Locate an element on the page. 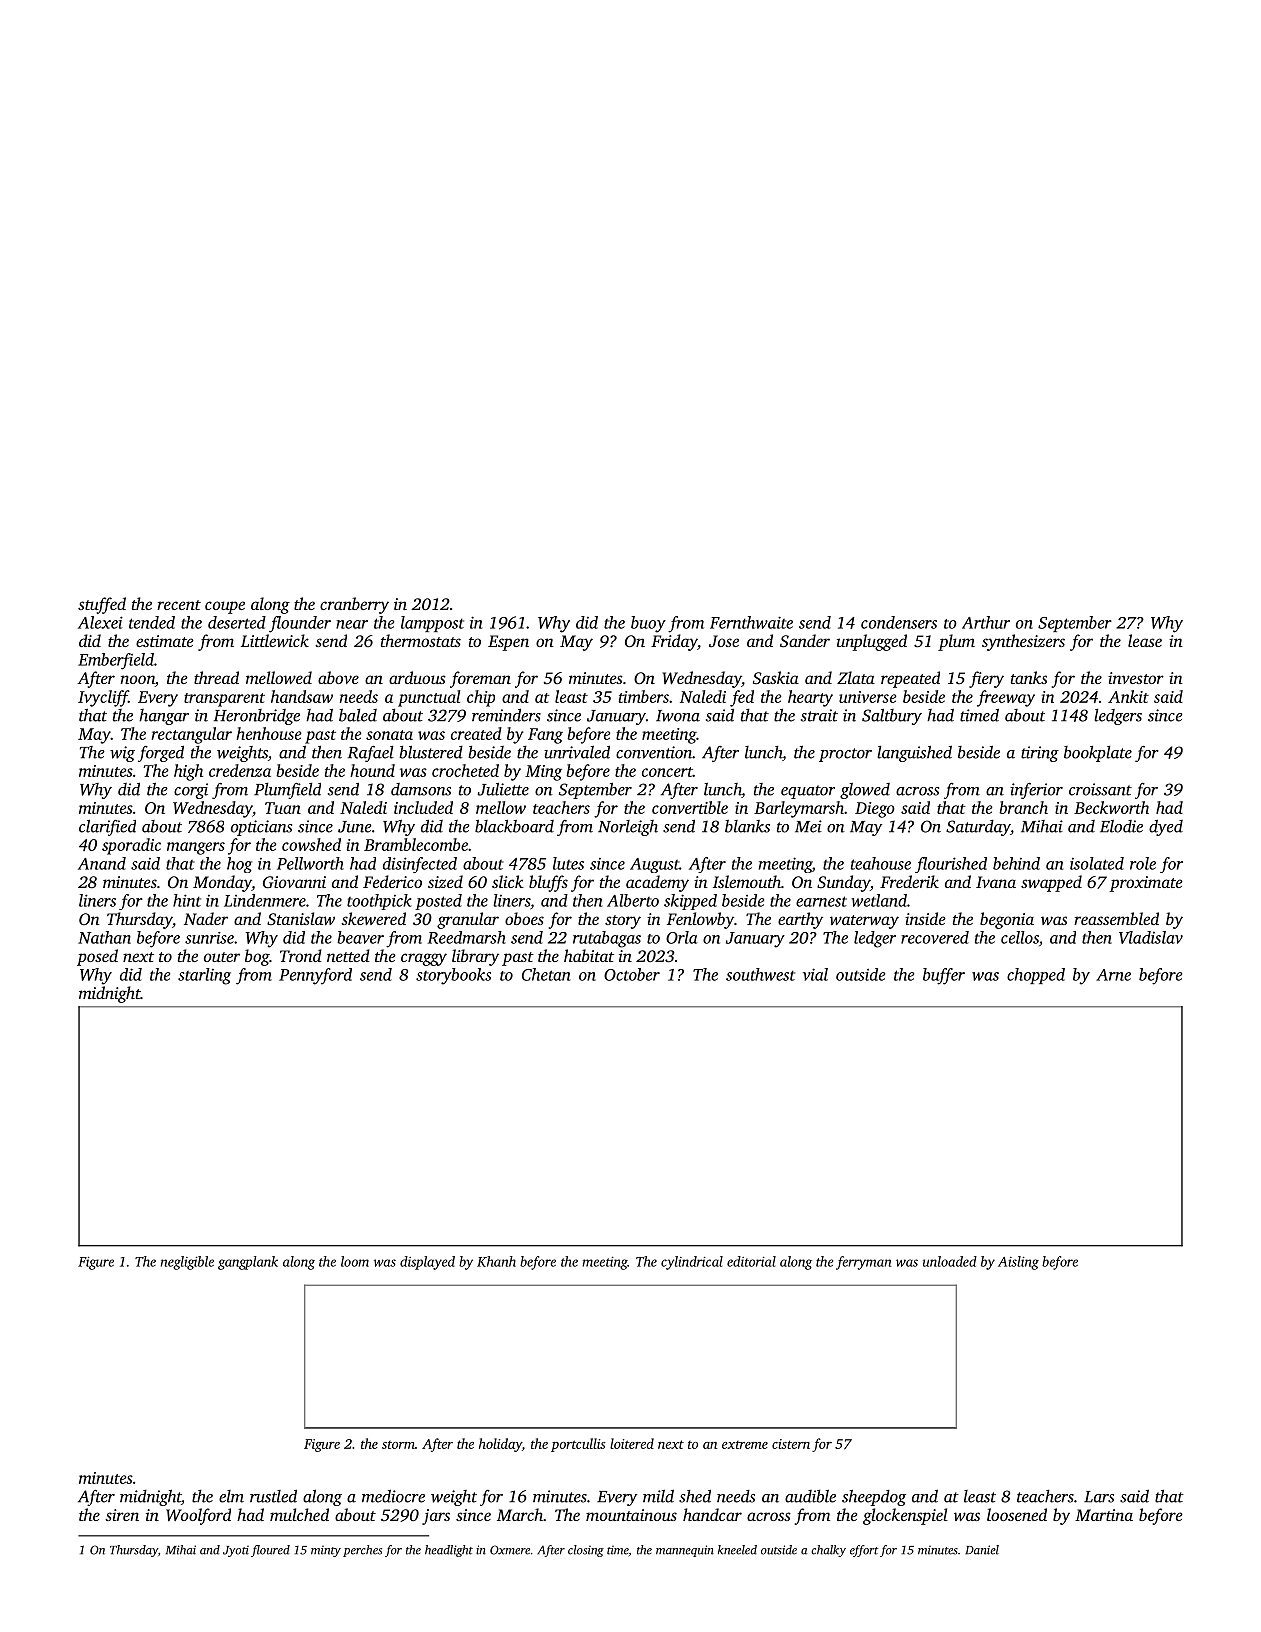 This page has width=1261, height=1632. Khanh is located at coordinates (496, 1261).
